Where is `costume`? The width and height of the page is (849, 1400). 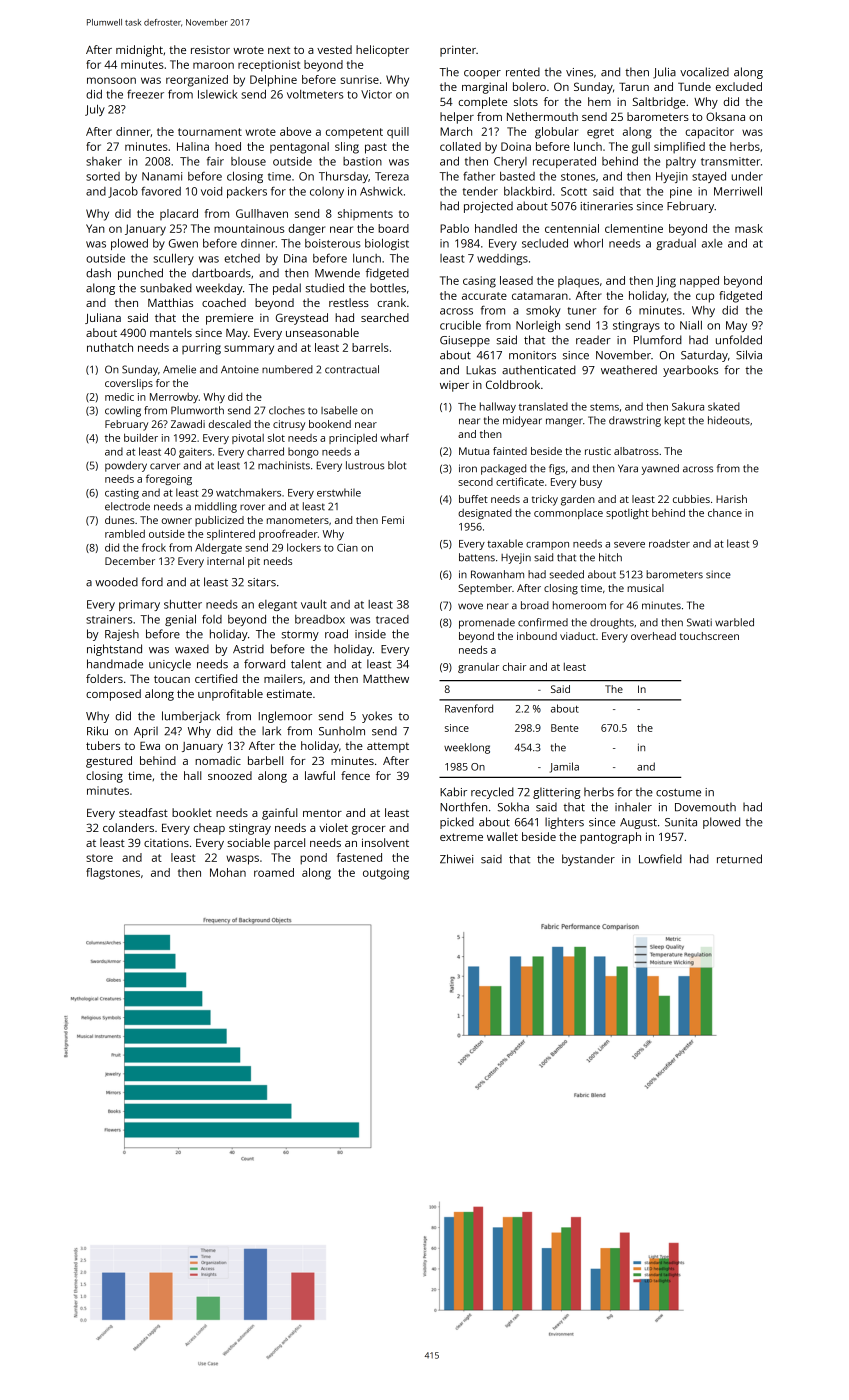
costume is located at coordinates (678, 793).
